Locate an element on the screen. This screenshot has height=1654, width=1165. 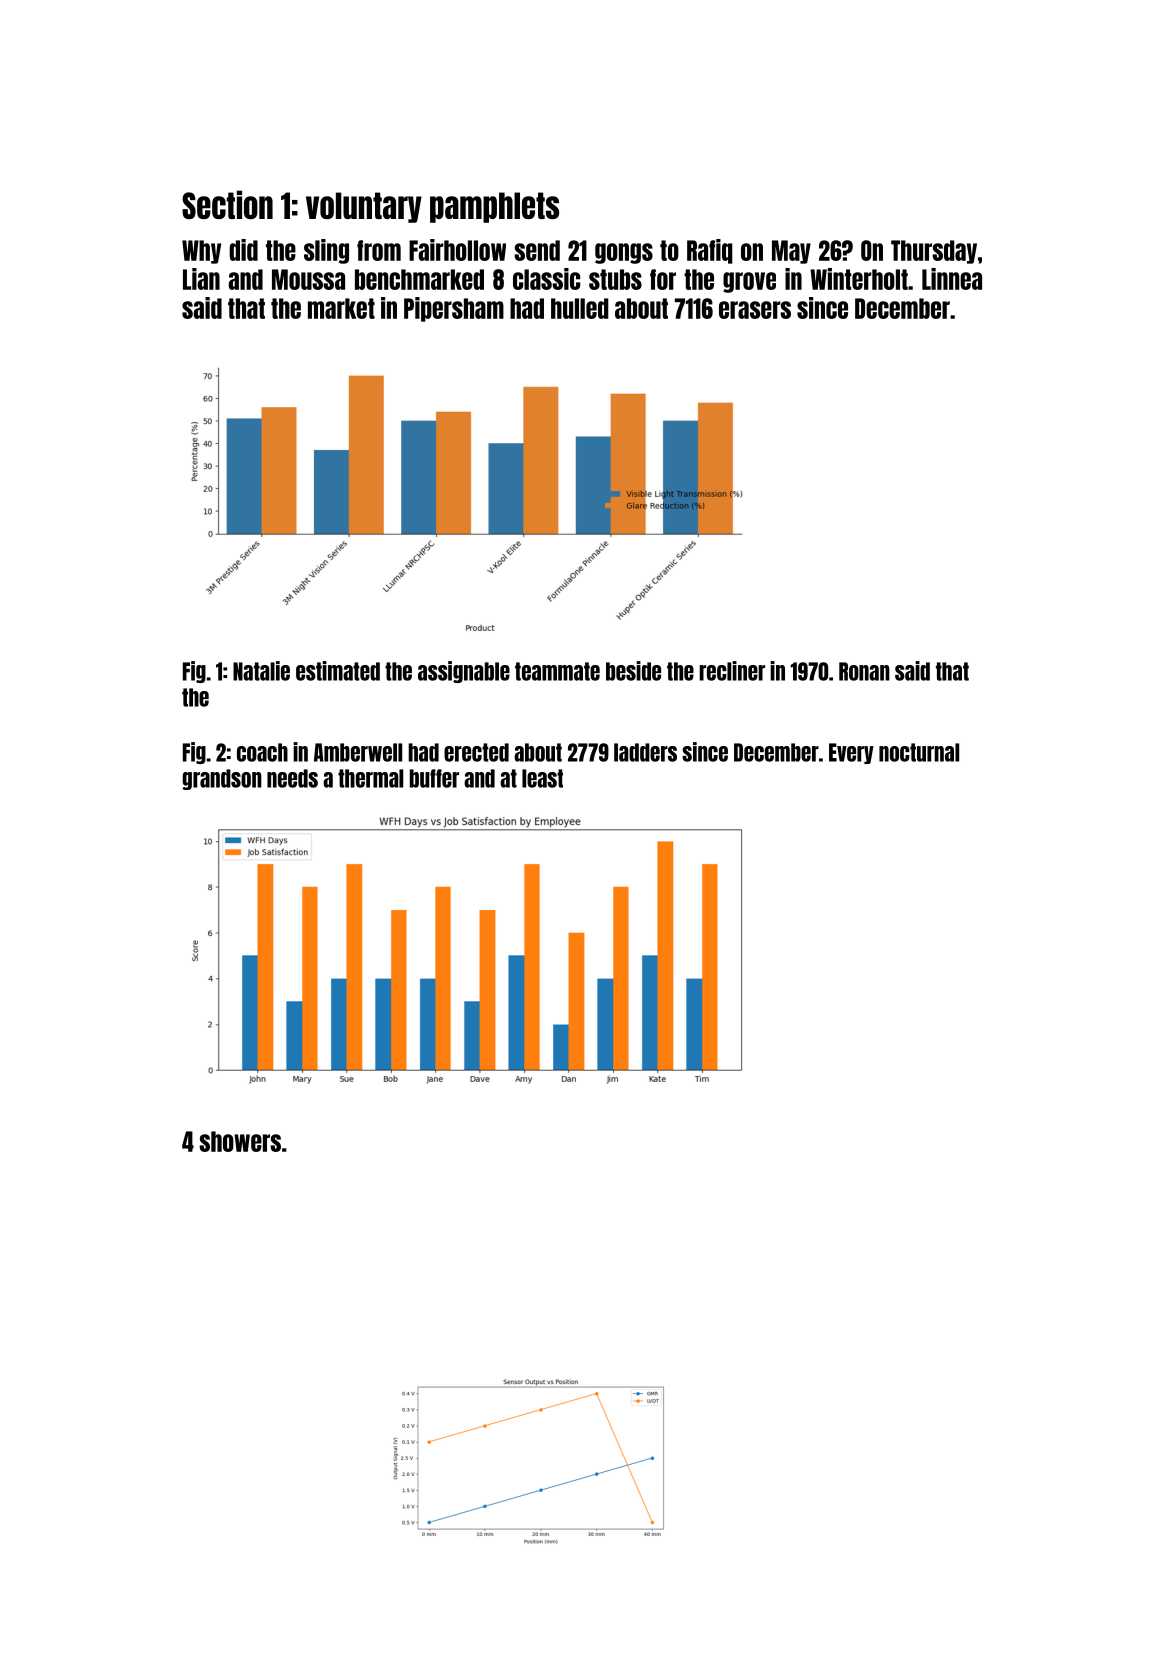
teammate is located at coordinates (557, 671).
